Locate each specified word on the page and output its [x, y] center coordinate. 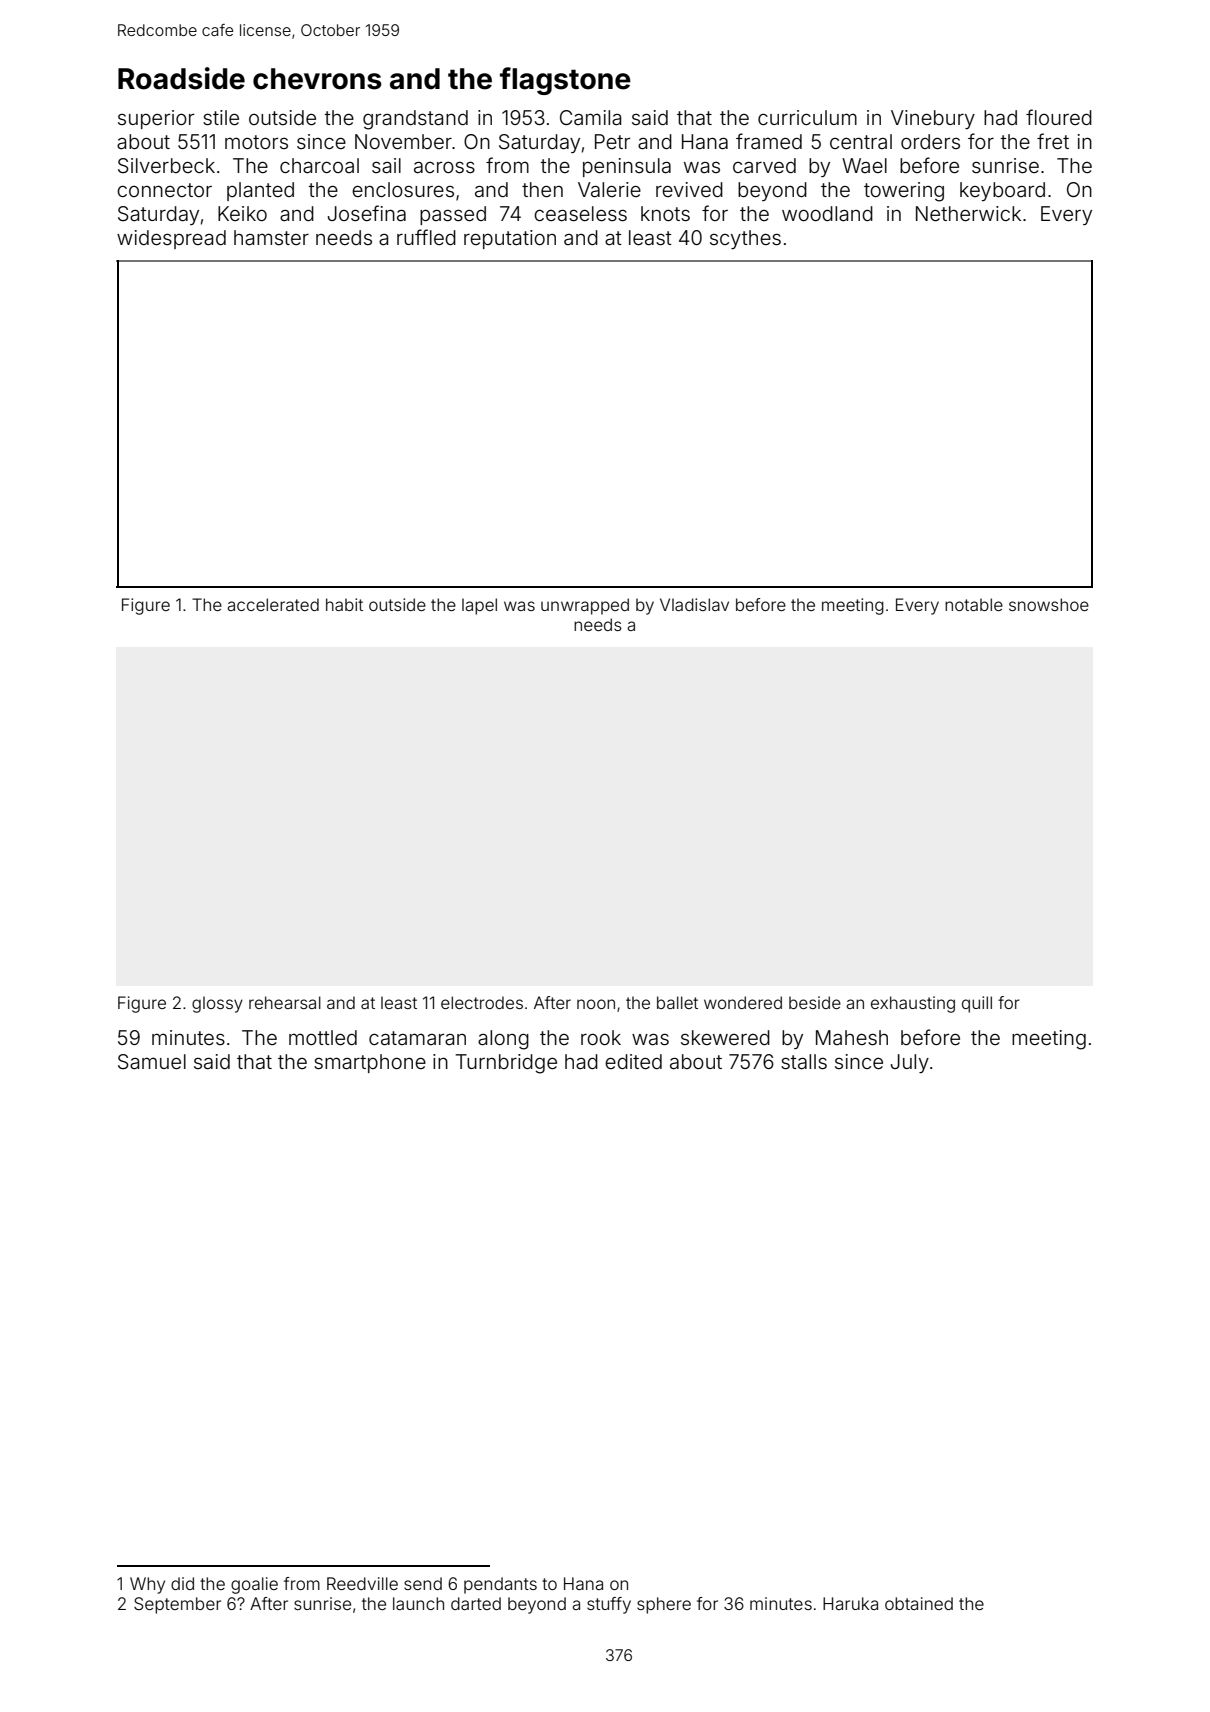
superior [156, 119]
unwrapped [585, 606]
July [910, 1063]
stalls [804, 1061]
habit [344, 604]
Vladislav [694, 604]
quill [977, 1004]
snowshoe [1049, 604]
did [182, 1583]
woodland [827, 213]
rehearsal [285, 1002]
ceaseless [580, 213]
